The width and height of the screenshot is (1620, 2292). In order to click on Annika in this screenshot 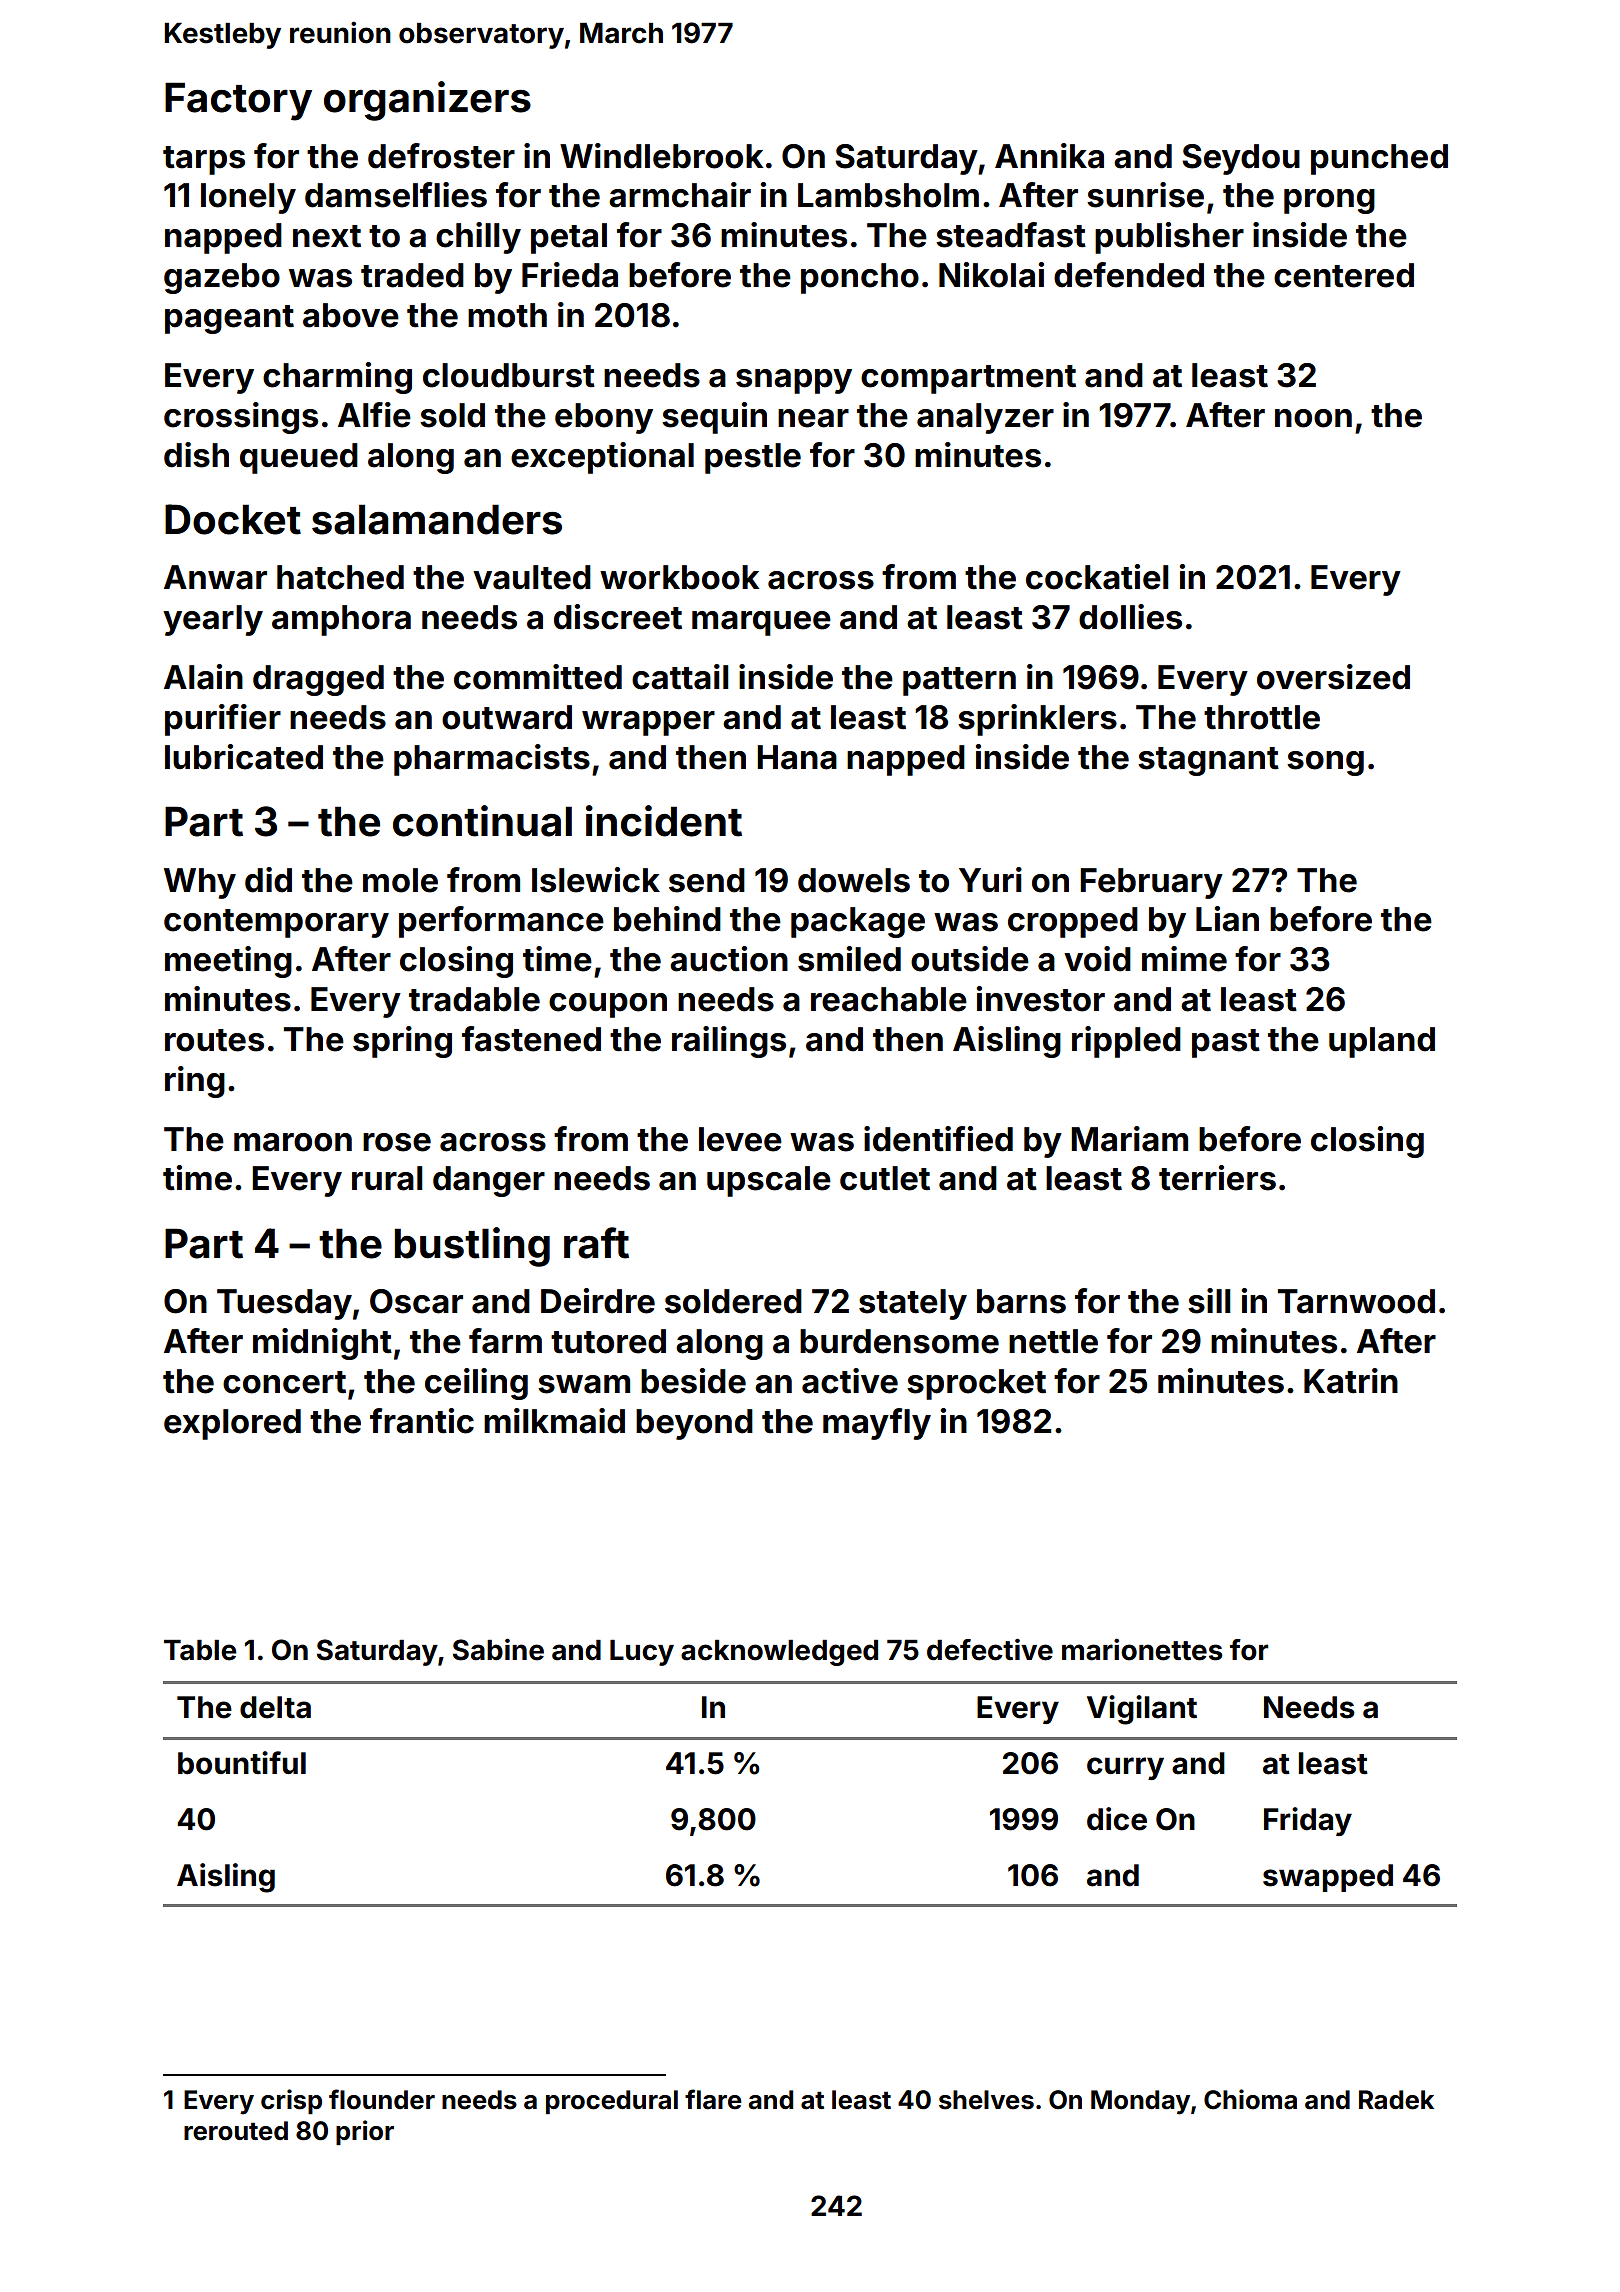, I will do `click(1049, 156)`.
